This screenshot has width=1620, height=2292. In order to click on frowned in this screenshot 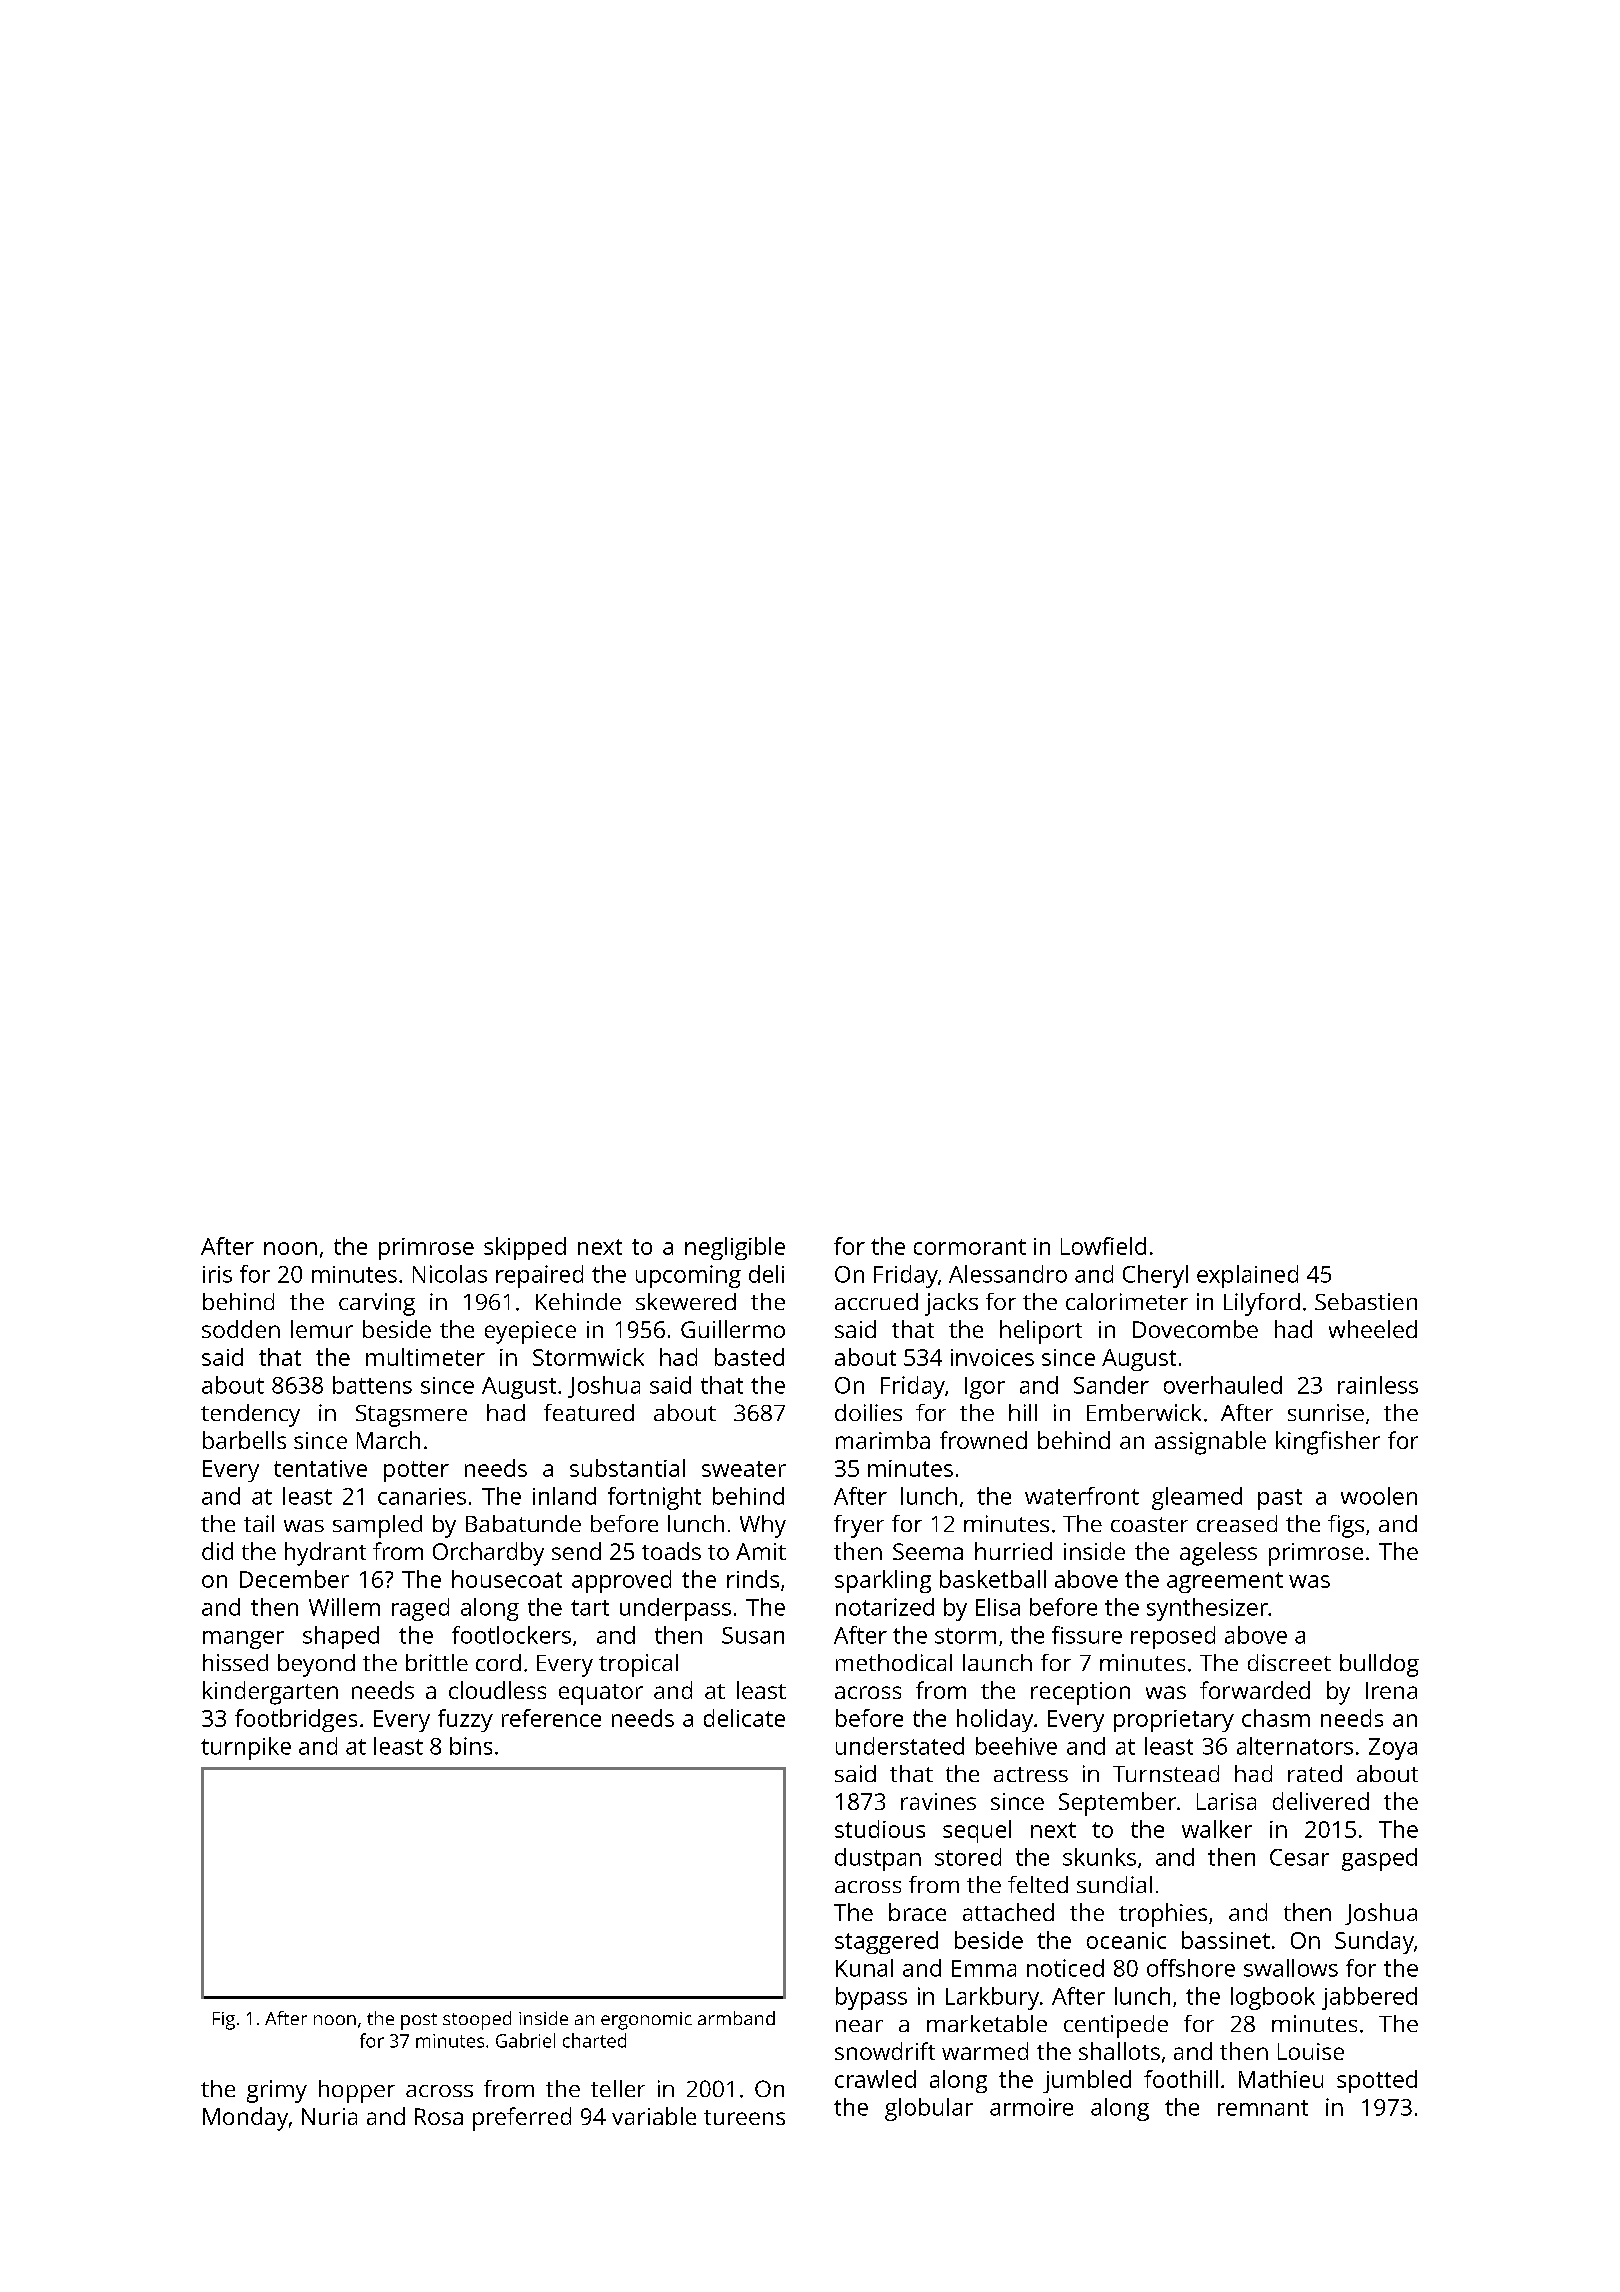, I will do `click(983, 1440)`.
